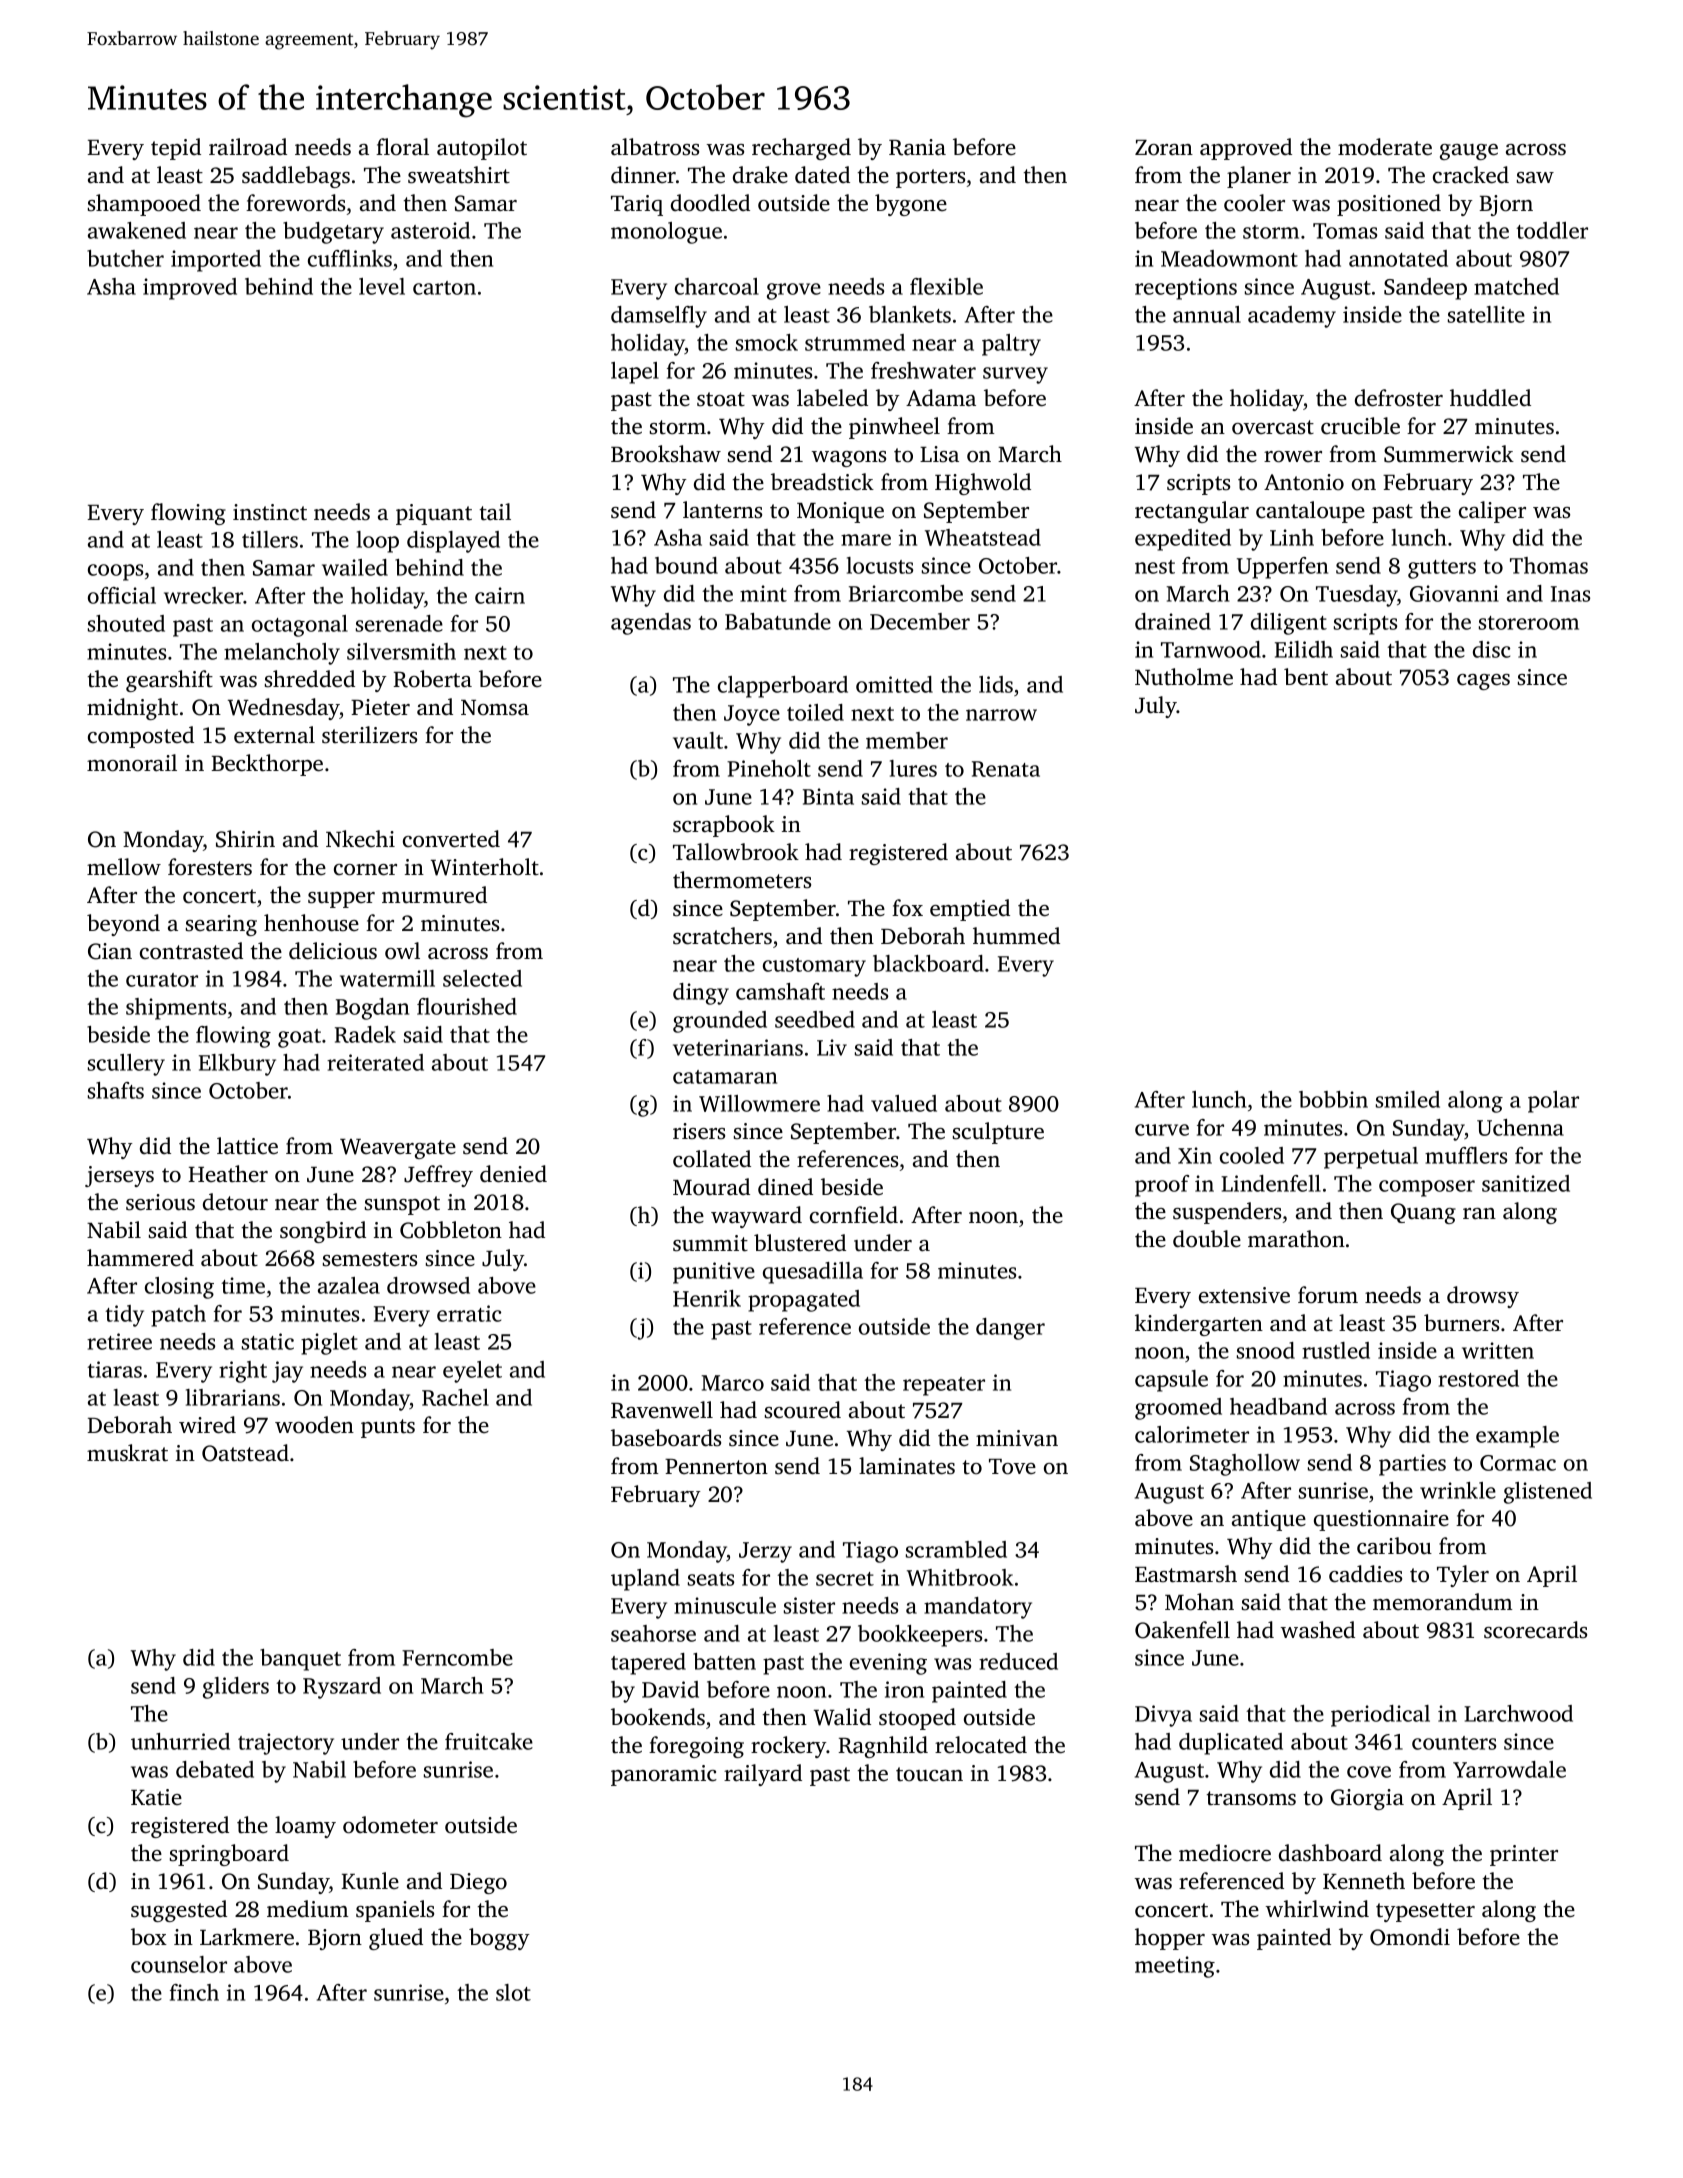 This document has height=2178, width=1683. I want to click on finch, so click(194, 1992).
